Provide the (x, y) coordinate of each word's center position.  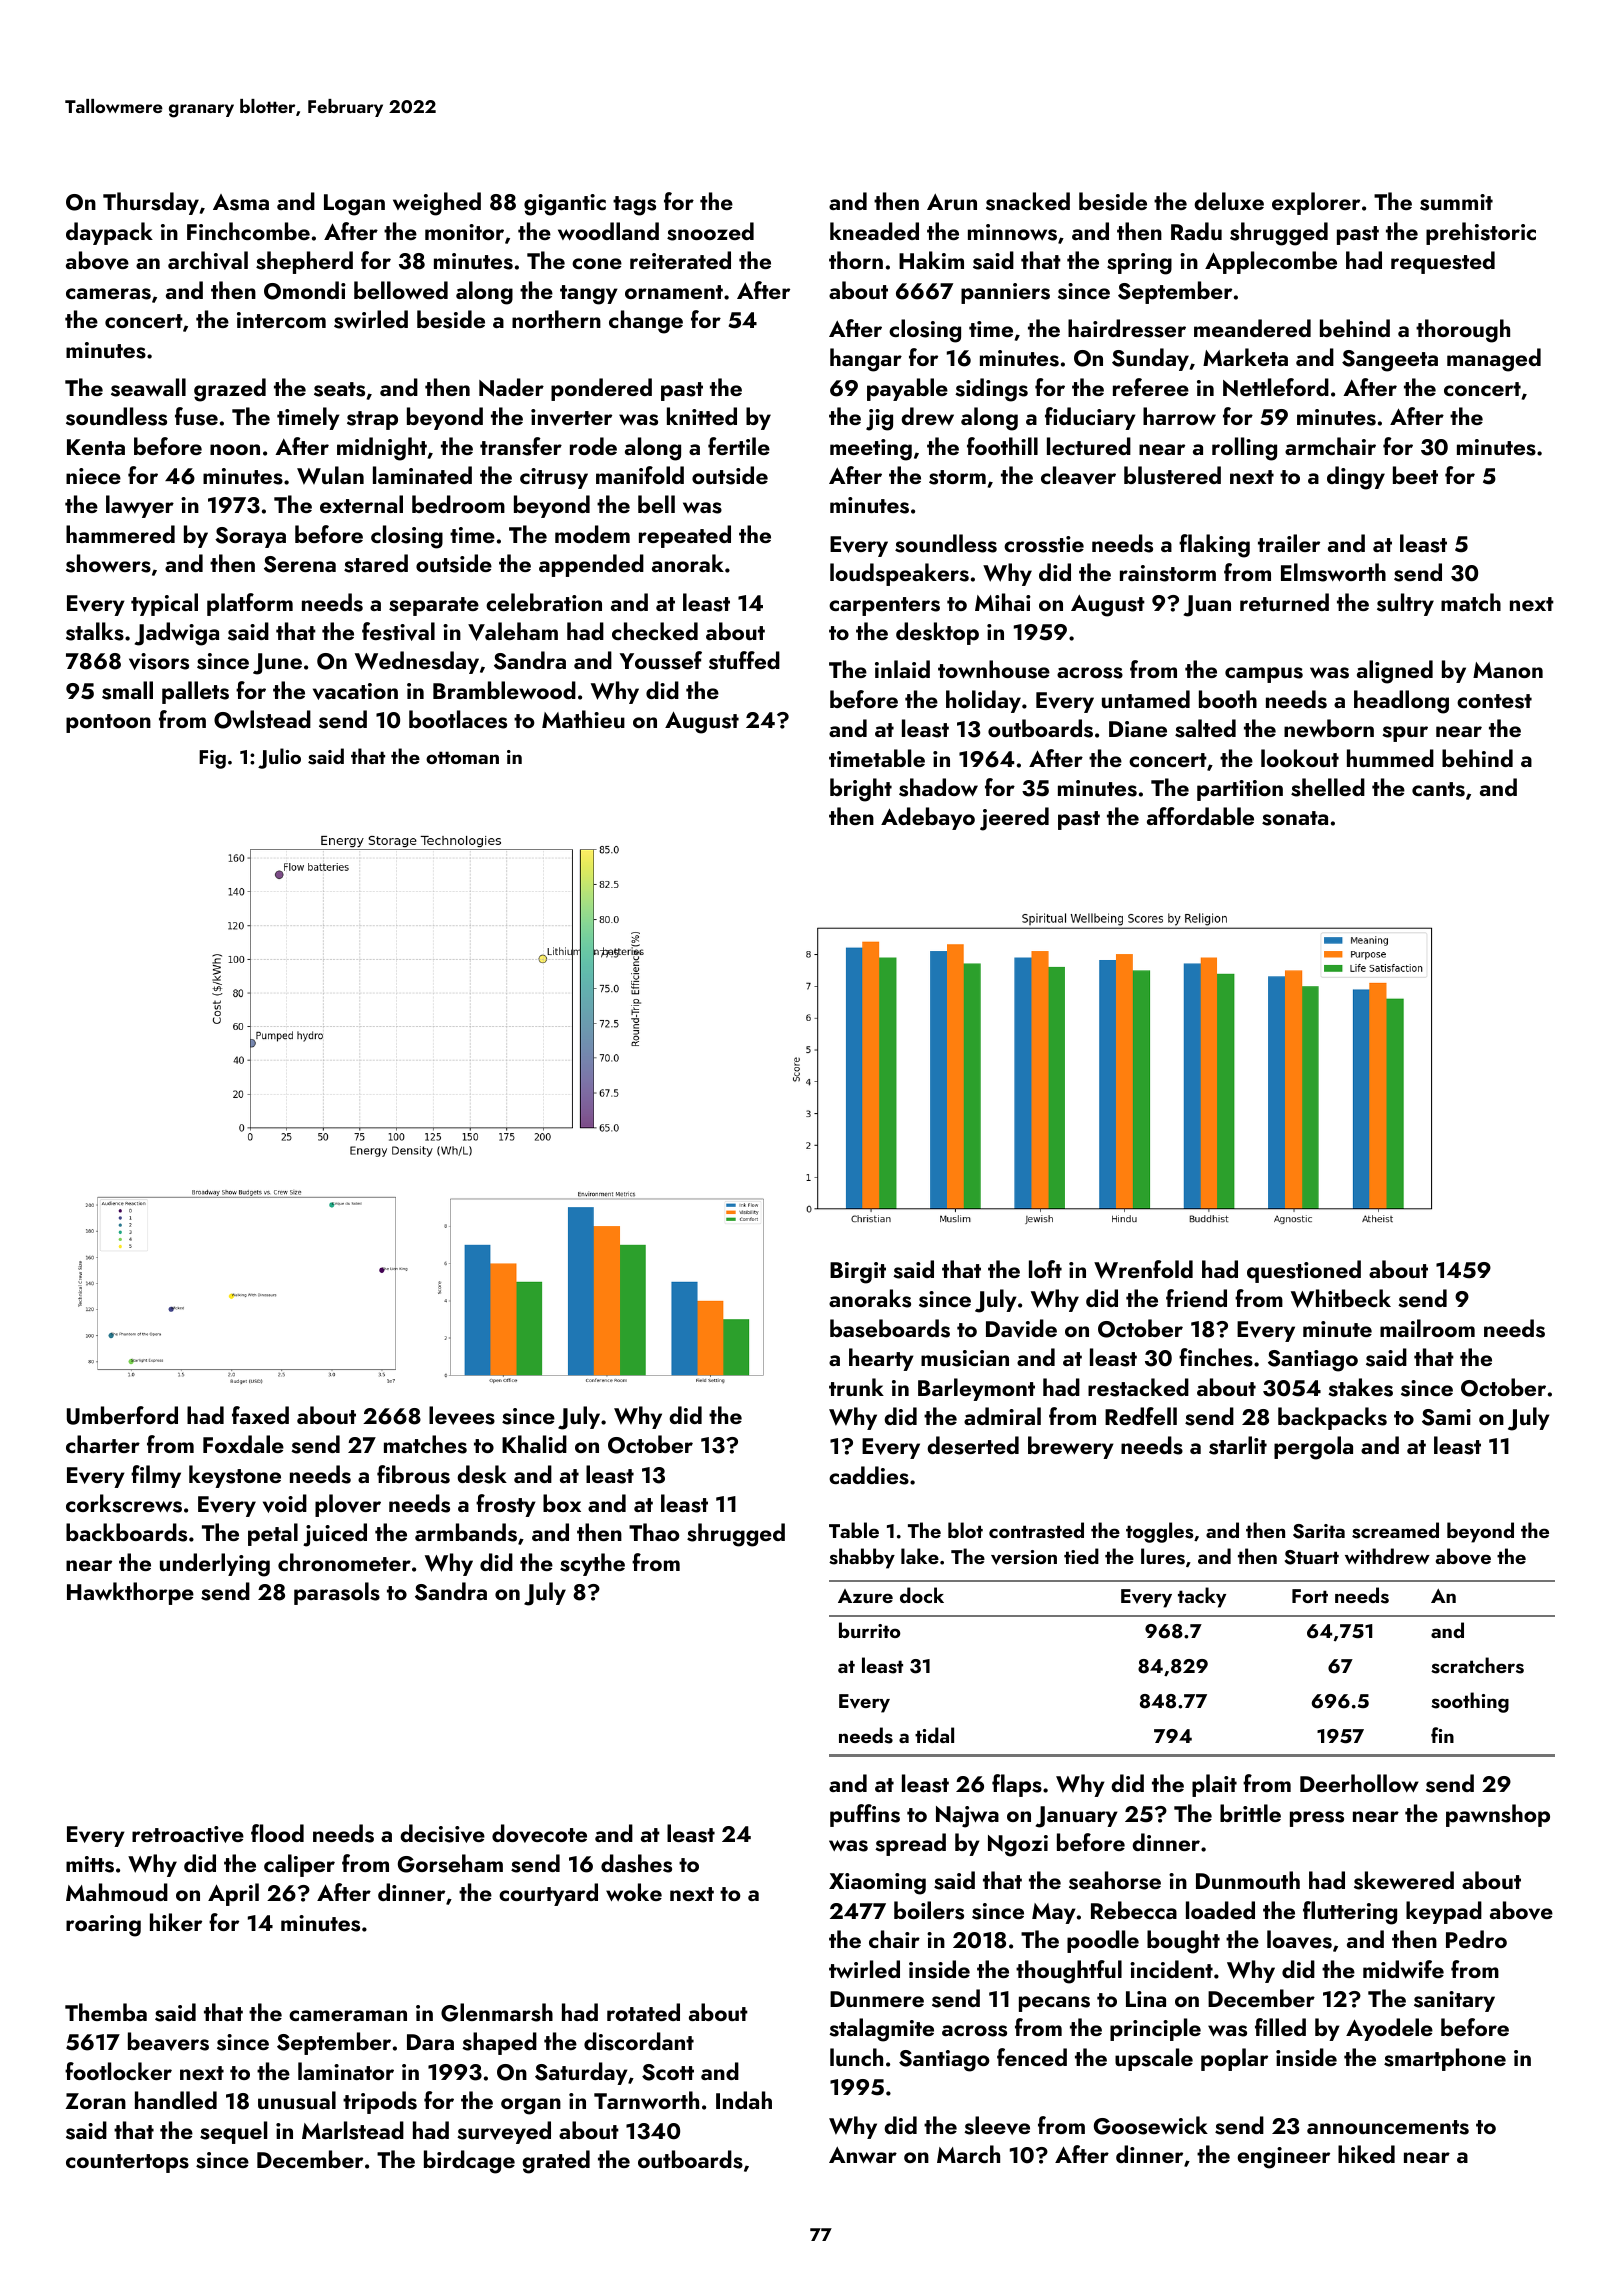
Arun (952, 202)
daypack (109, 233)
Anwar (863, 2155)
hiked (1366, 2154)
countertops (127, 2163)
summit (1456, 202)
